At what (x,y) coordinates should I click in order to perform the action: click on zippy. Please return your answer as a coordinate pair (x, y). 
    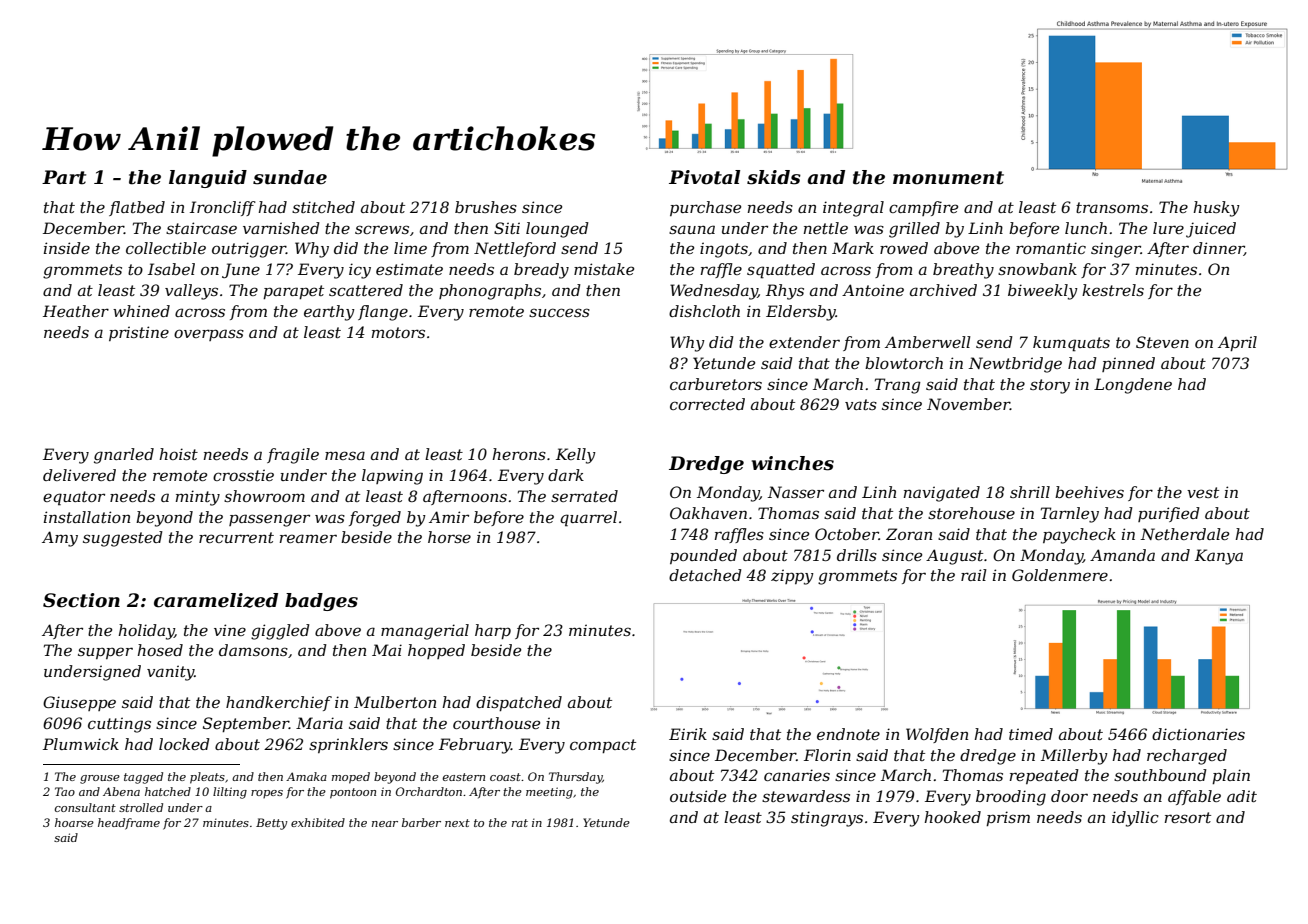
    Looking at the image, I should click on (792, 577).
